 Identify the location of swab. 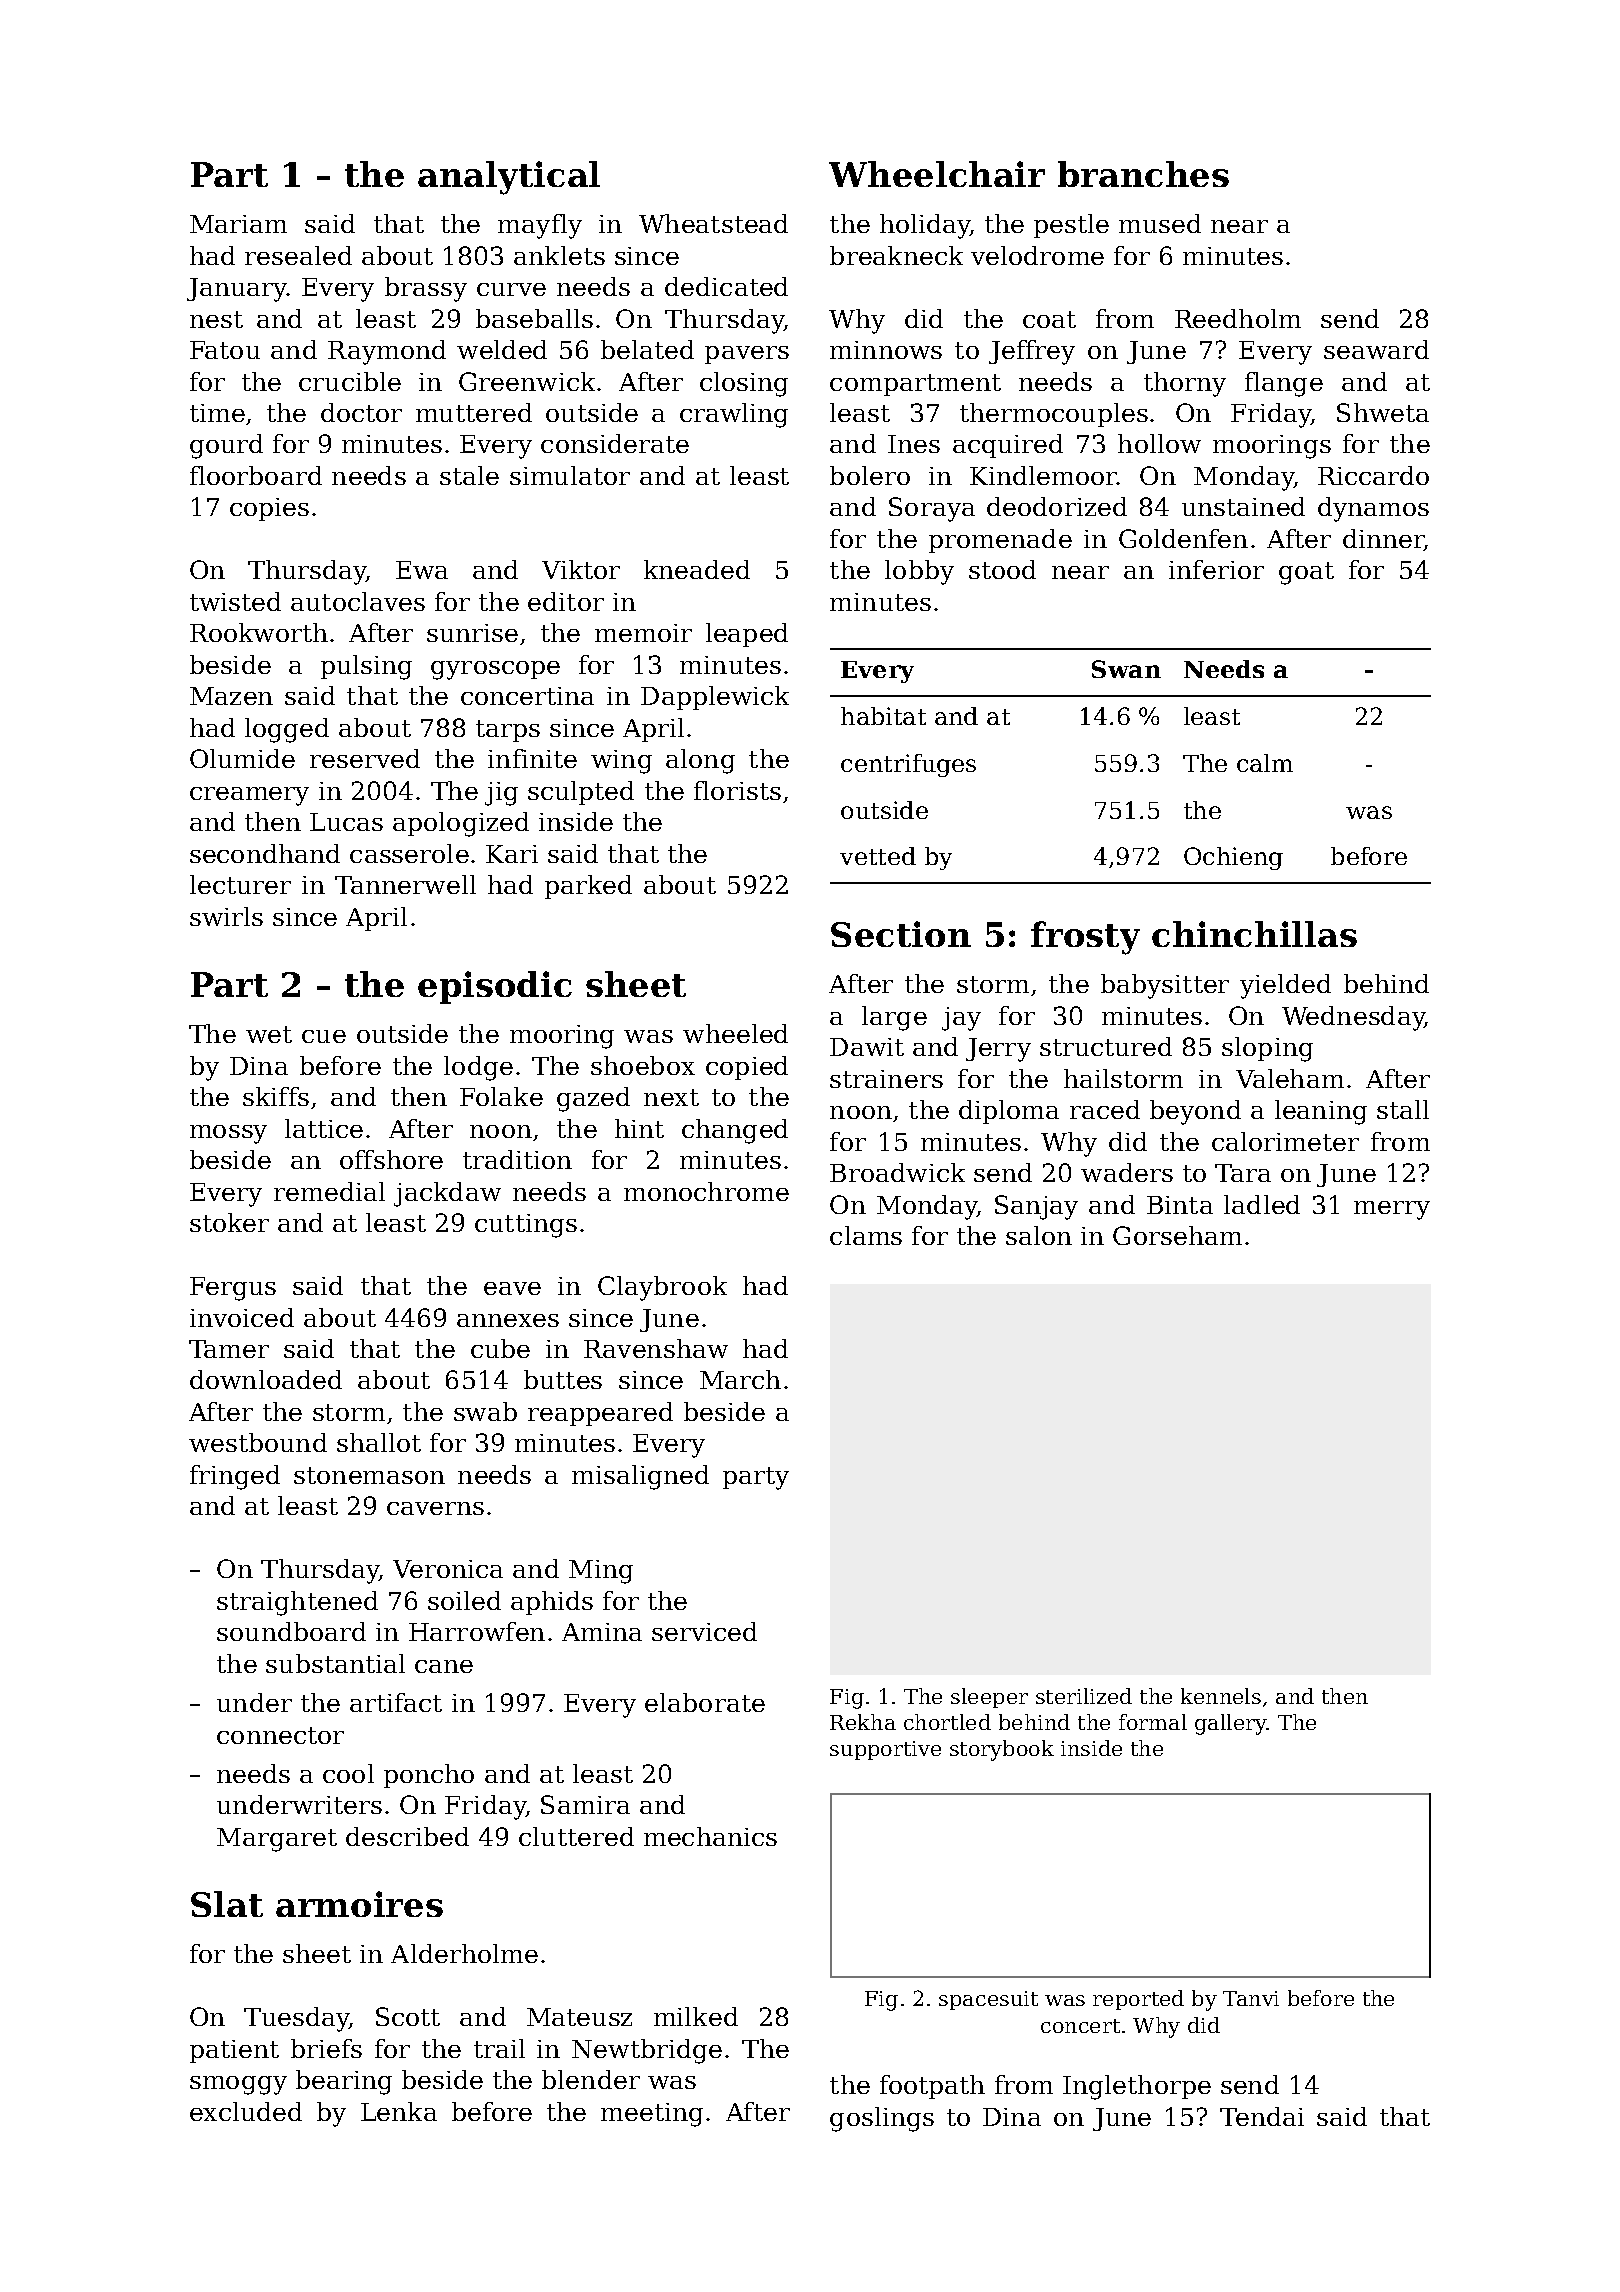
(485, 1411).
